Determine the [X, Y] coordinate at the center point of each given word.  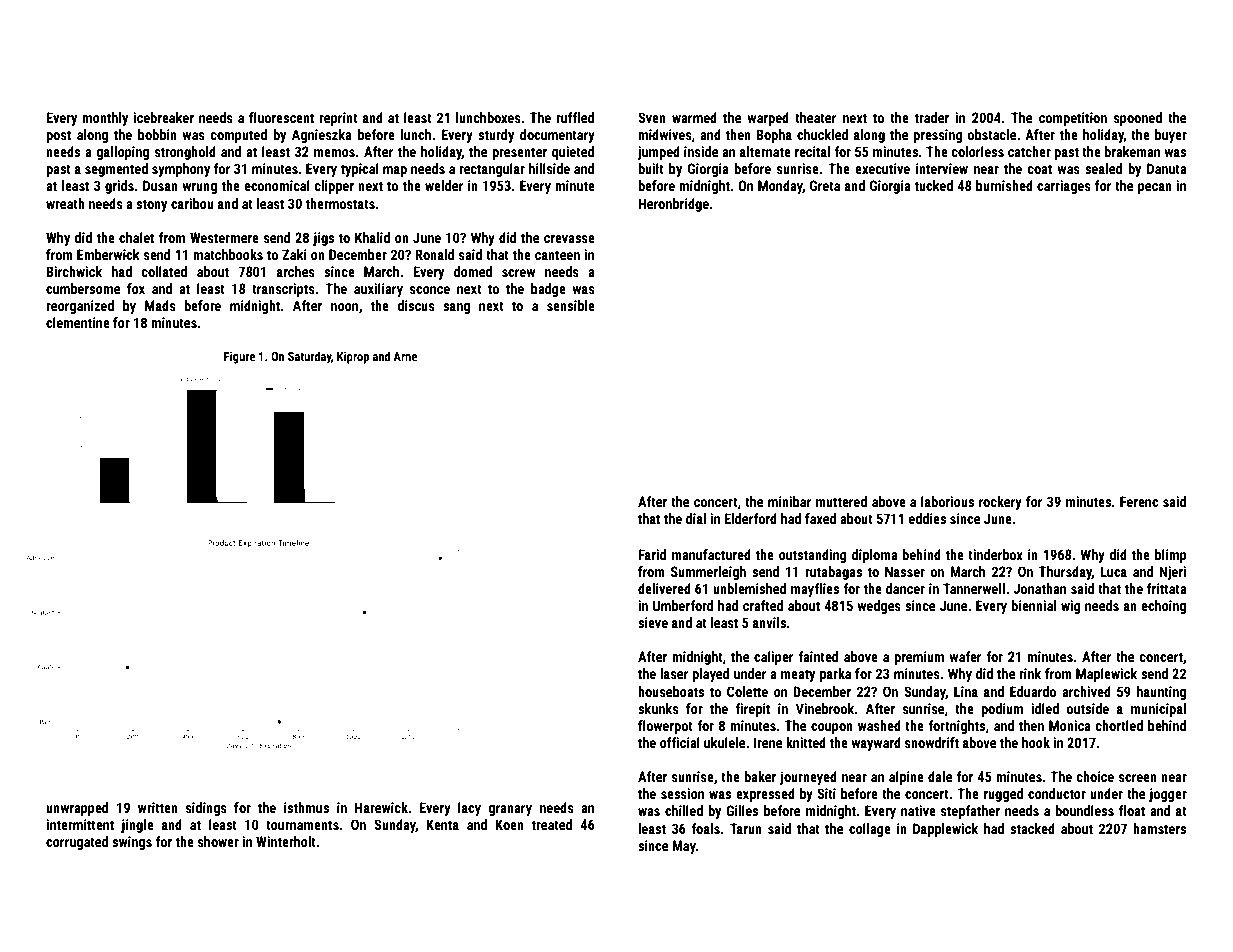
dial [696, 518]
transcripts [283, 290]
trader [932, 117]
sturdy [496, 136]
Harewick [381, 807]
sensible [571, 305]
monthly [105, 119]
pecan [1155, 188]
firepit [752, 710]
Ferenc [1139, 501]
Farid [652, 554]
